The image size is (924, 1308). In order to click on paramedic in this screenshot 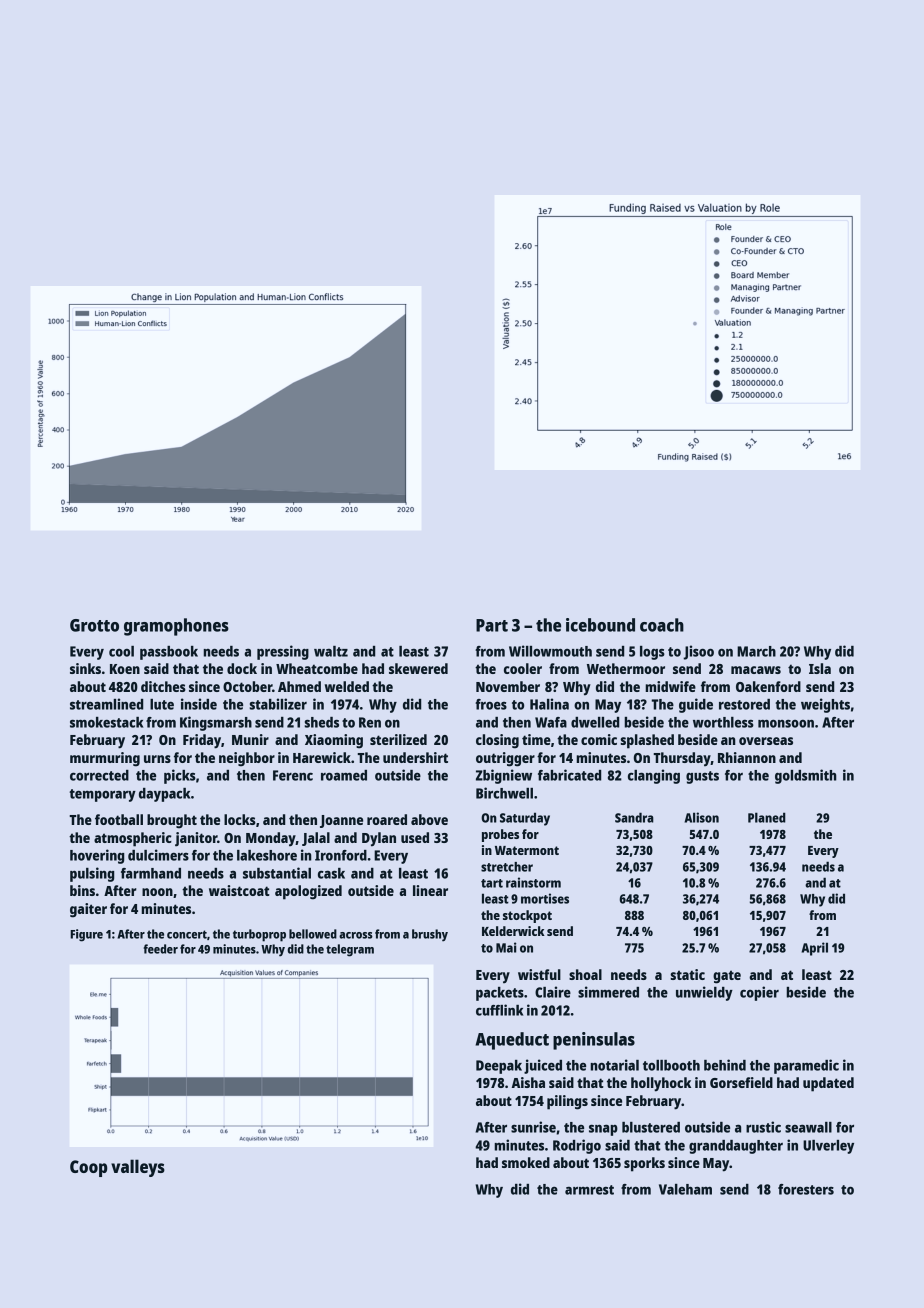, I will do `click(806, 1066)`.
